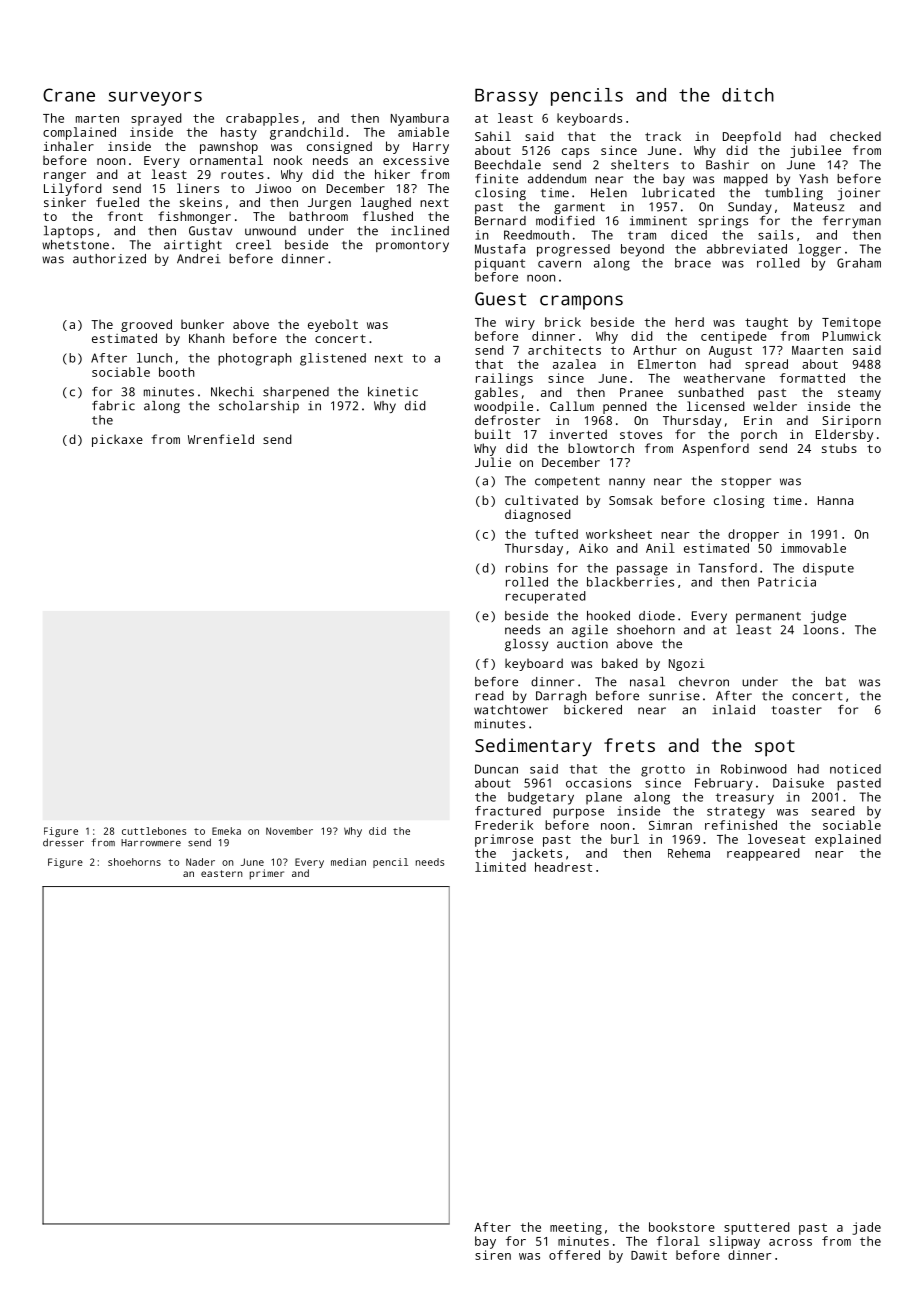 The width and height of the image is (924, 1308). What do you see at coordinates (69, 146) in the image?
I see `inhaler` at bounding box center [69, 146].
